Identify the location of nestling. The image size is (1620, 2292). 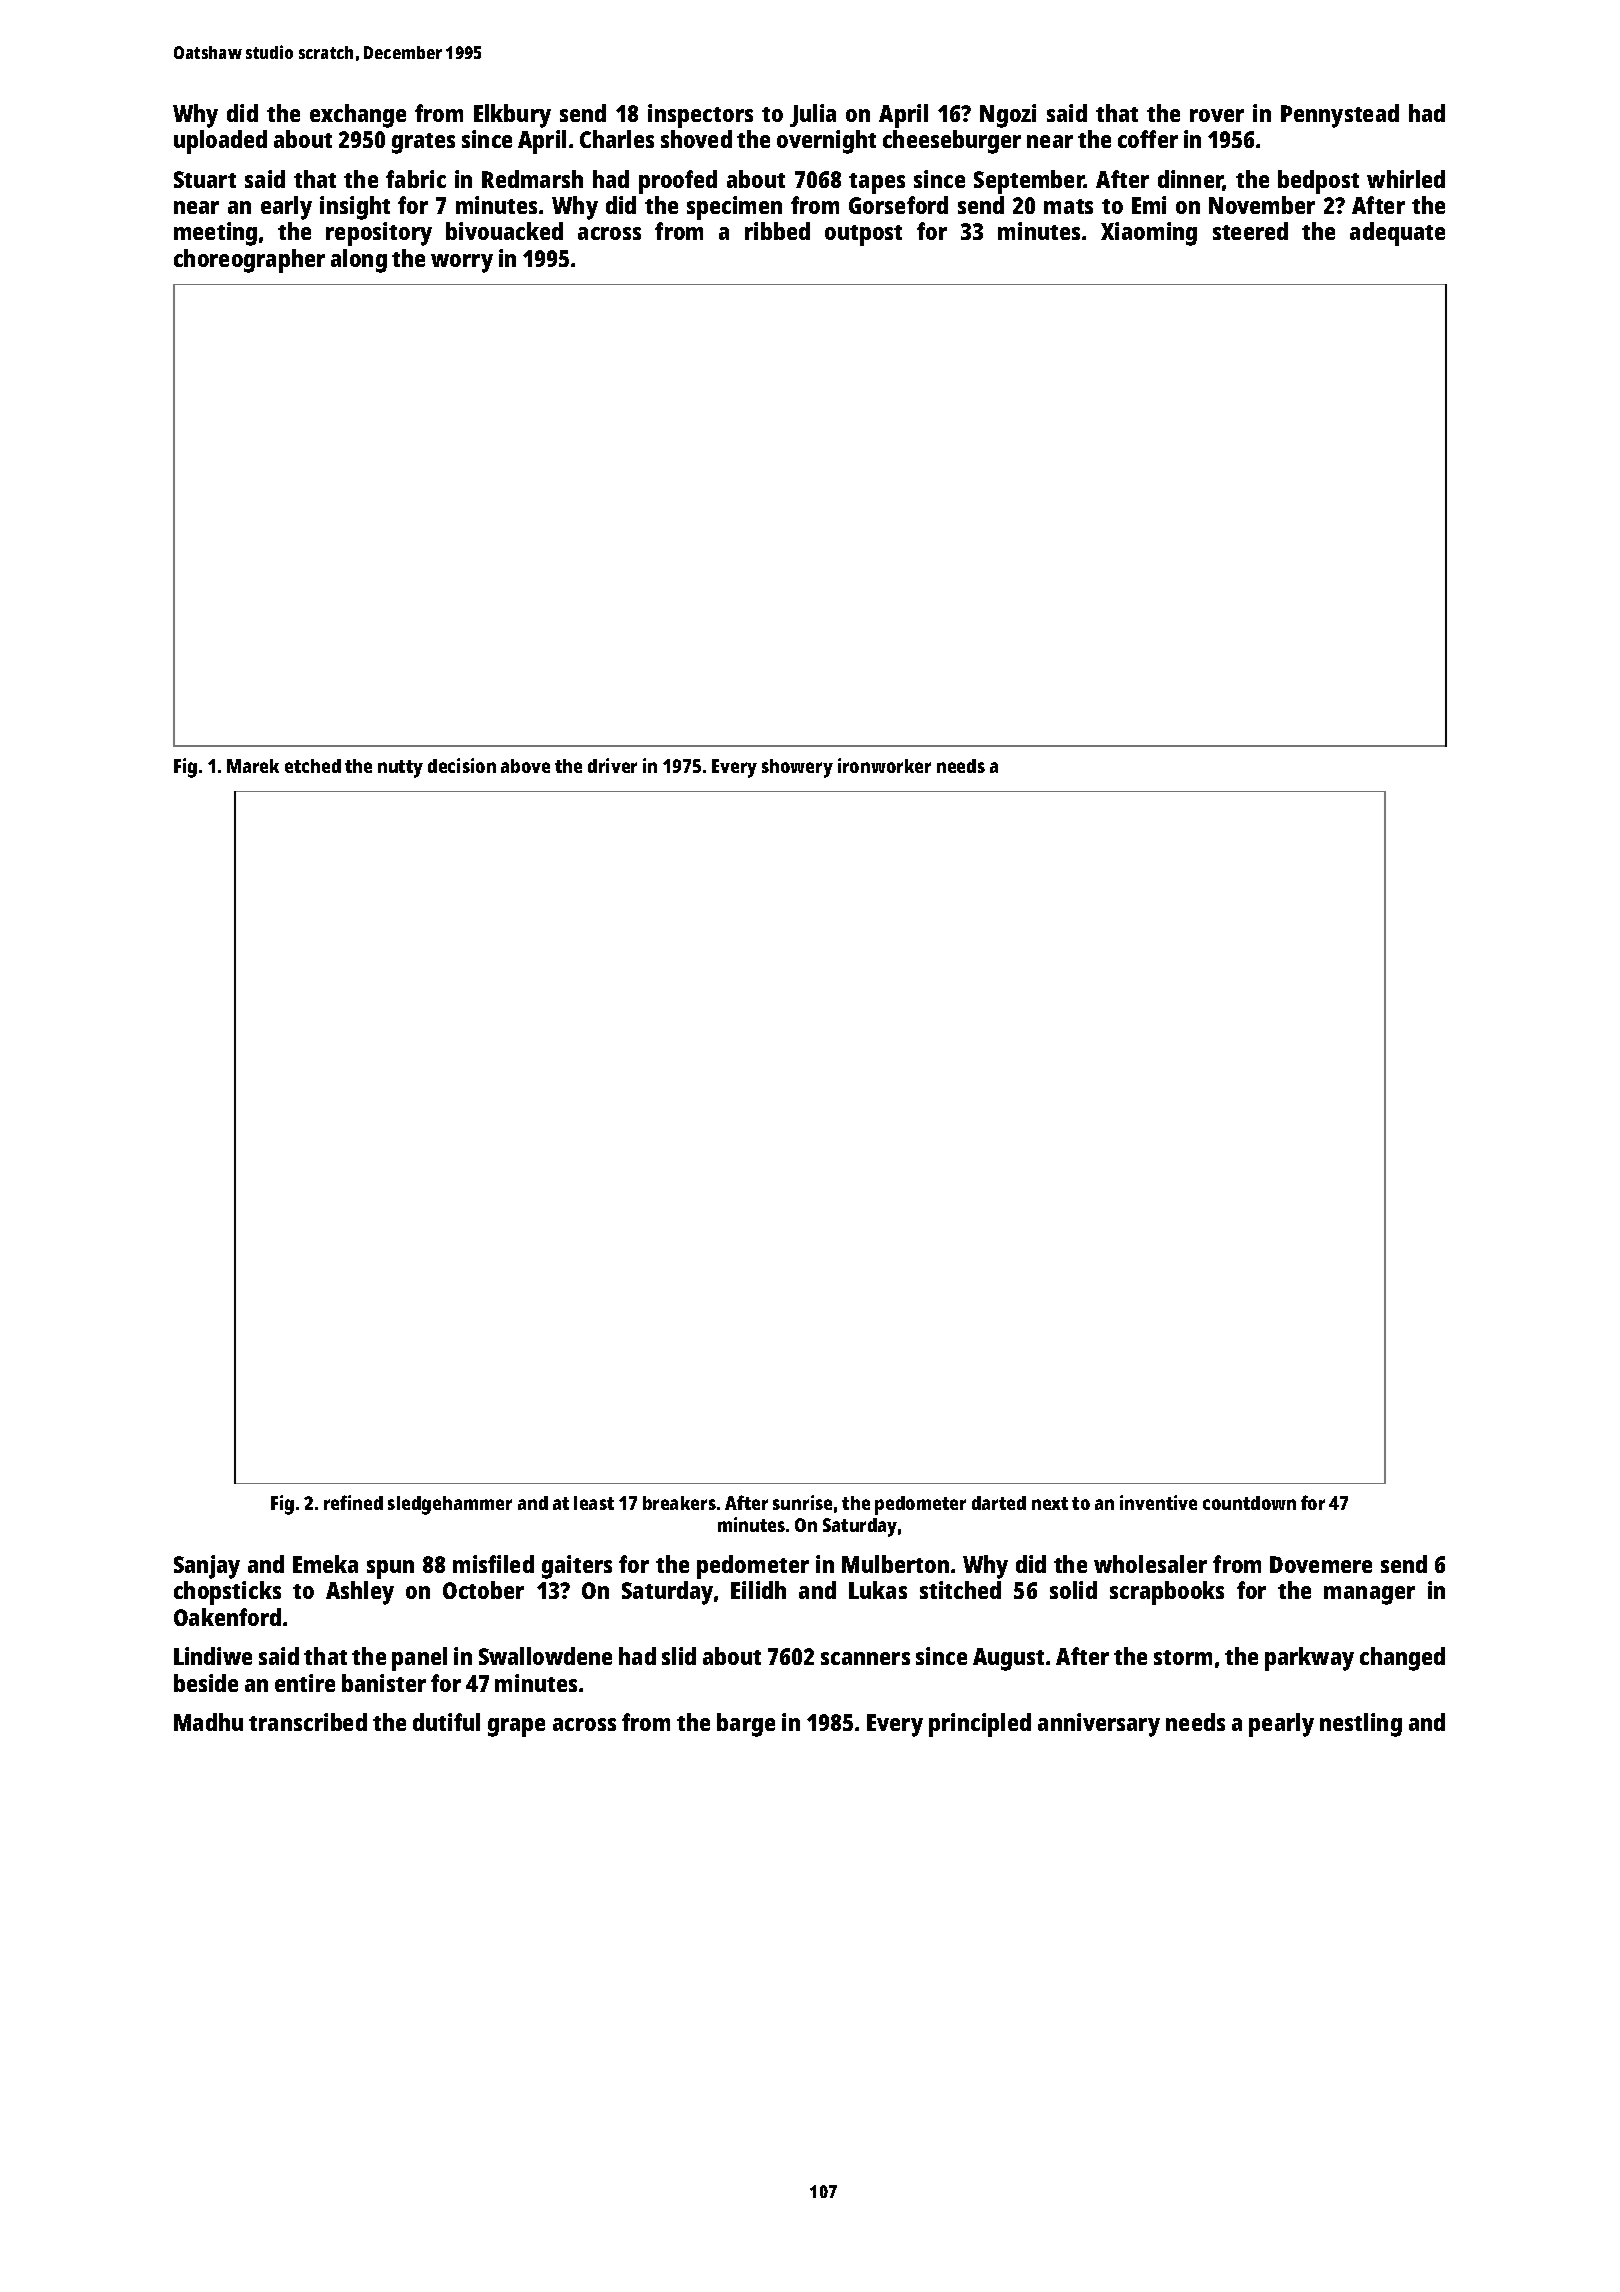
(1361, 1725).
